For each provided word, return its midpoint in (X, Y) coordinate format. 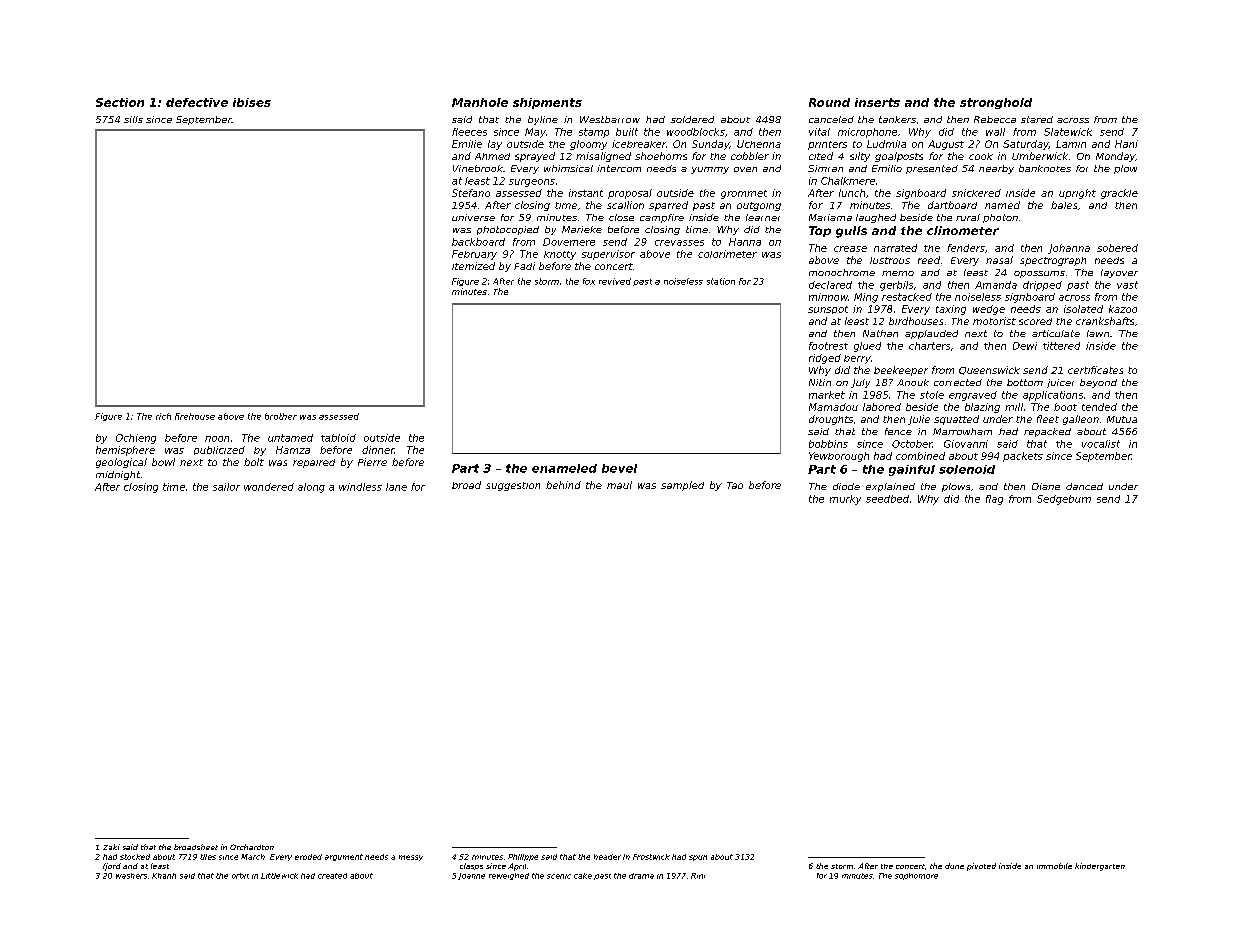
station (721, 281)
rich (163, 416)
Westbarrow (610, 119)
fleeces (469, 132)
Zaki (111, 847)
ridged (825, 359)
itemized (473, 266)
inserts (877, 102)
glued (867, 347)
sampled (682, 486)
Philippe (523, 857)
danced (1084, 486)
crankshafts (1105, 321)
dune (954, 866)
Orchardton (252, 847)
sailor (226, 487)
